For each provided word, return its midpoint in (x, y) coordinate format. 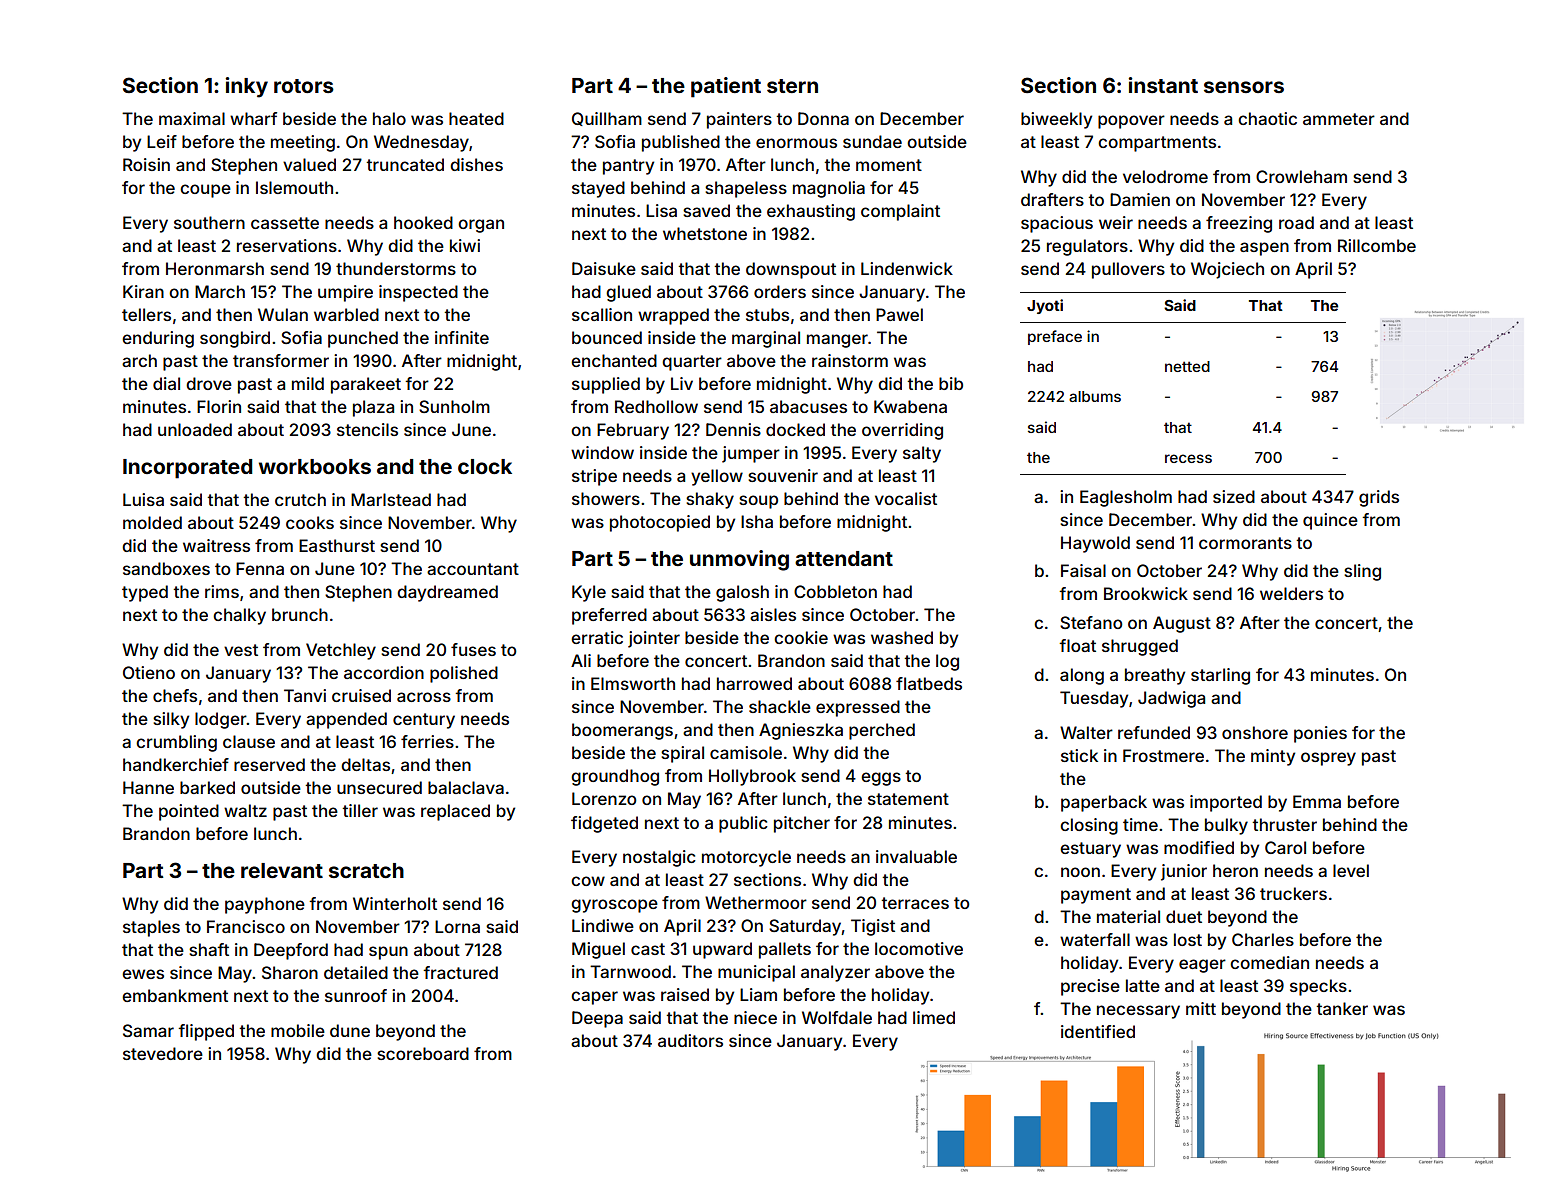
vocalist (906, 498)
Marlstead (391, 499)
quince (1330, 521)
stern (792, 86)
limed (934, 1017)
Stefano (1091, 622)
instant (1163, 85)
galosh (742, 593)
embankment (175, 995)
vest (241, 650)
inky (247, 87)
